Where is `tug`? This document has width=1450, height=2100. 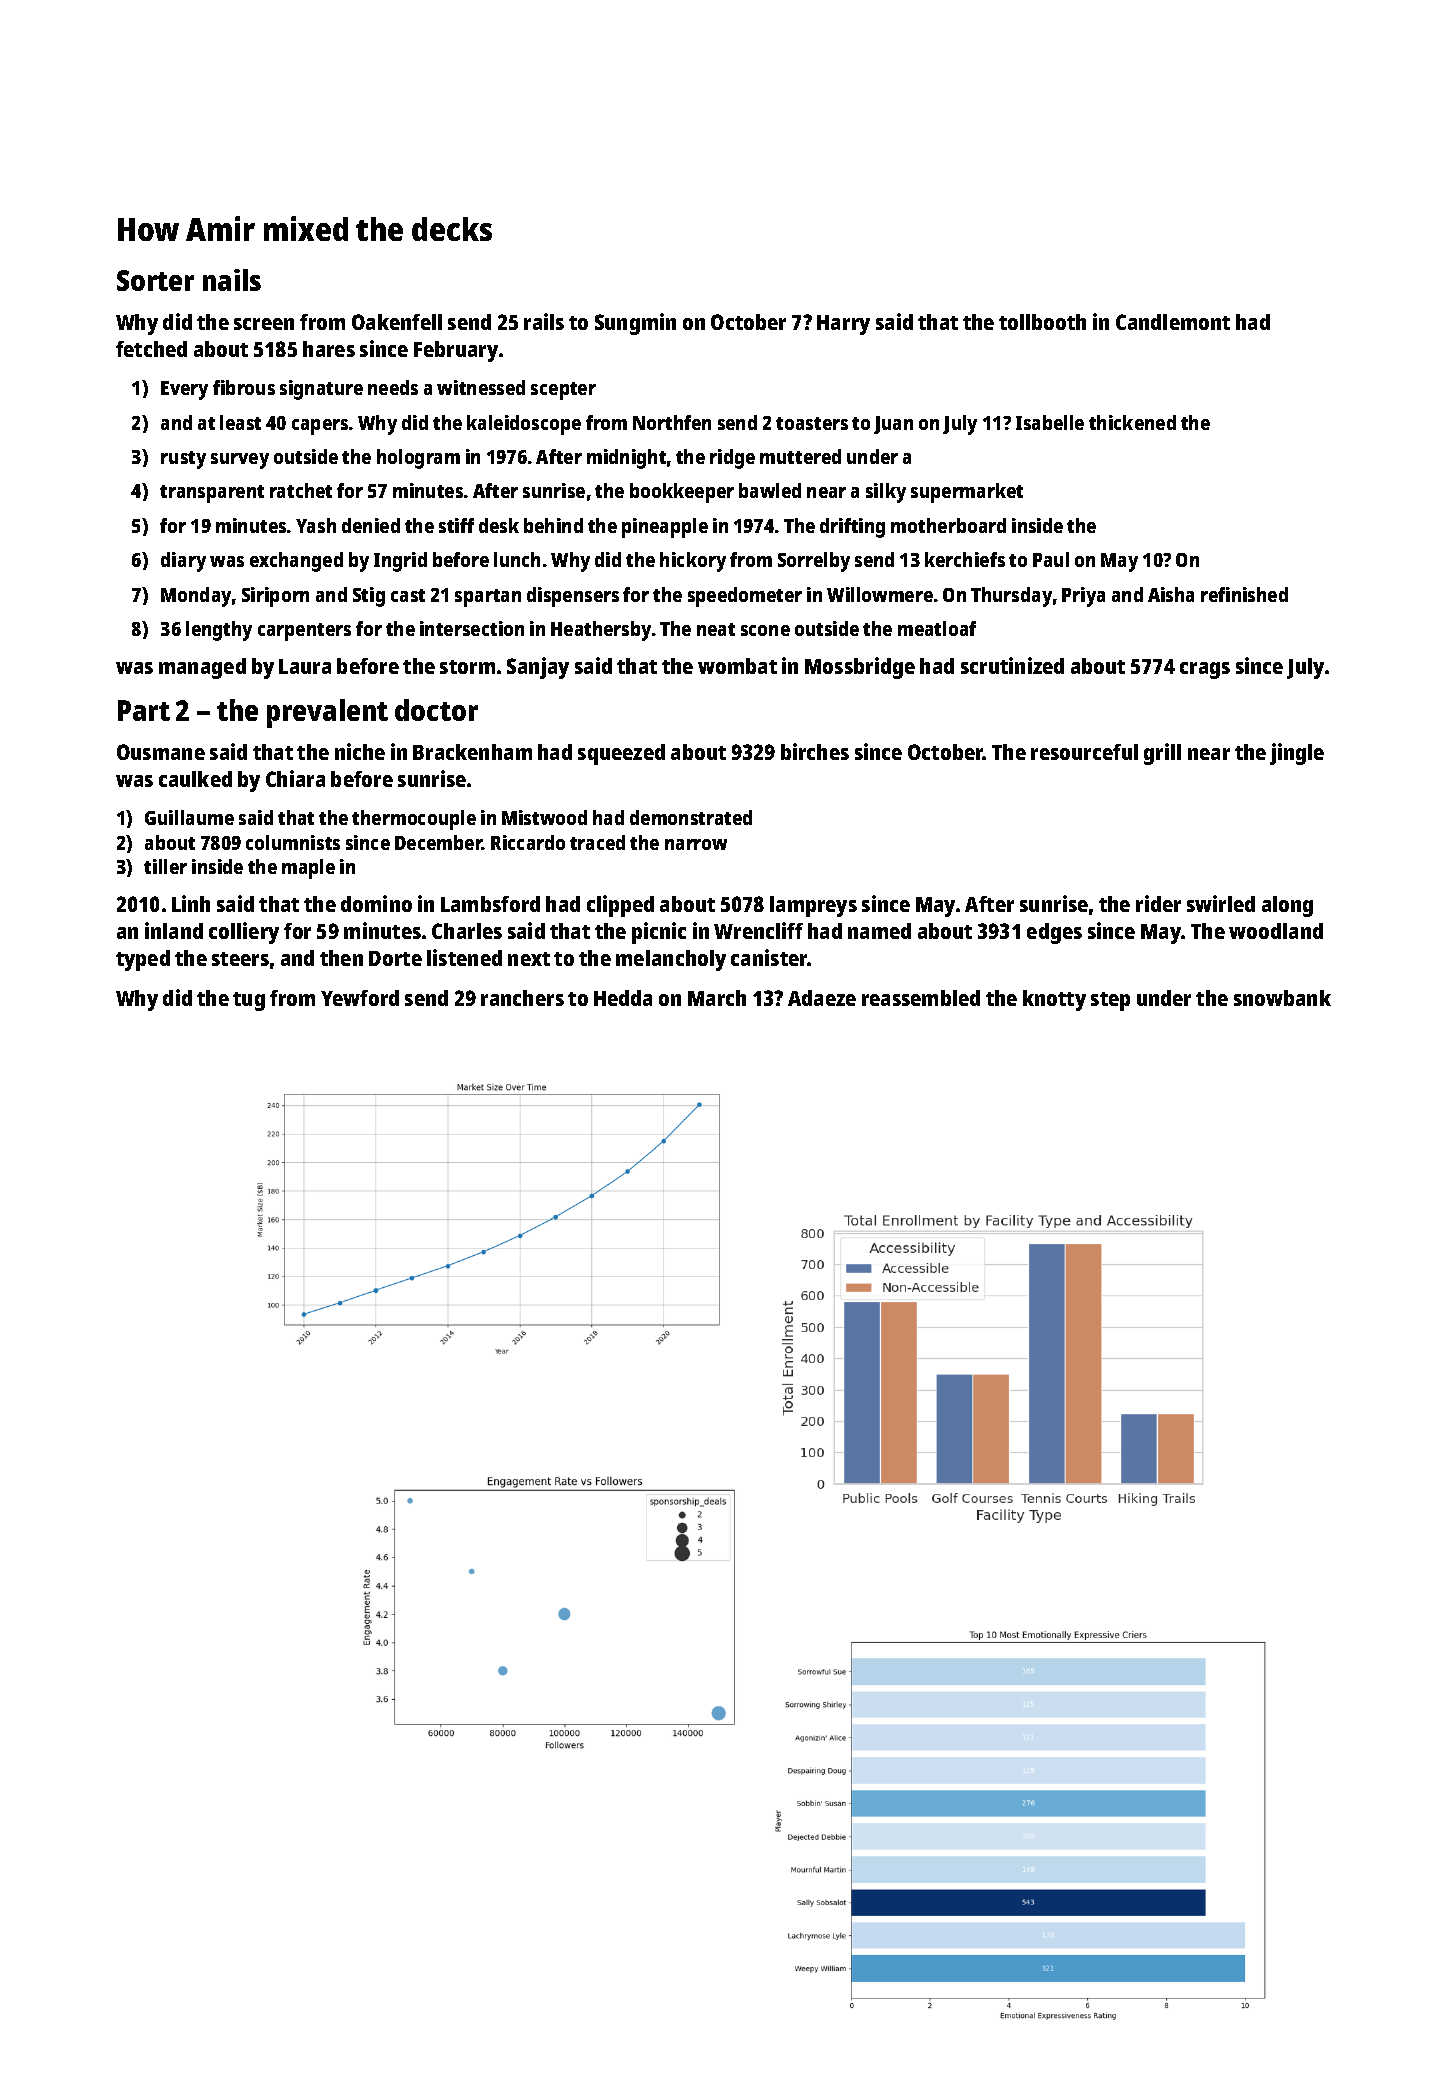
tug is located at coordinates (249, 1001).
